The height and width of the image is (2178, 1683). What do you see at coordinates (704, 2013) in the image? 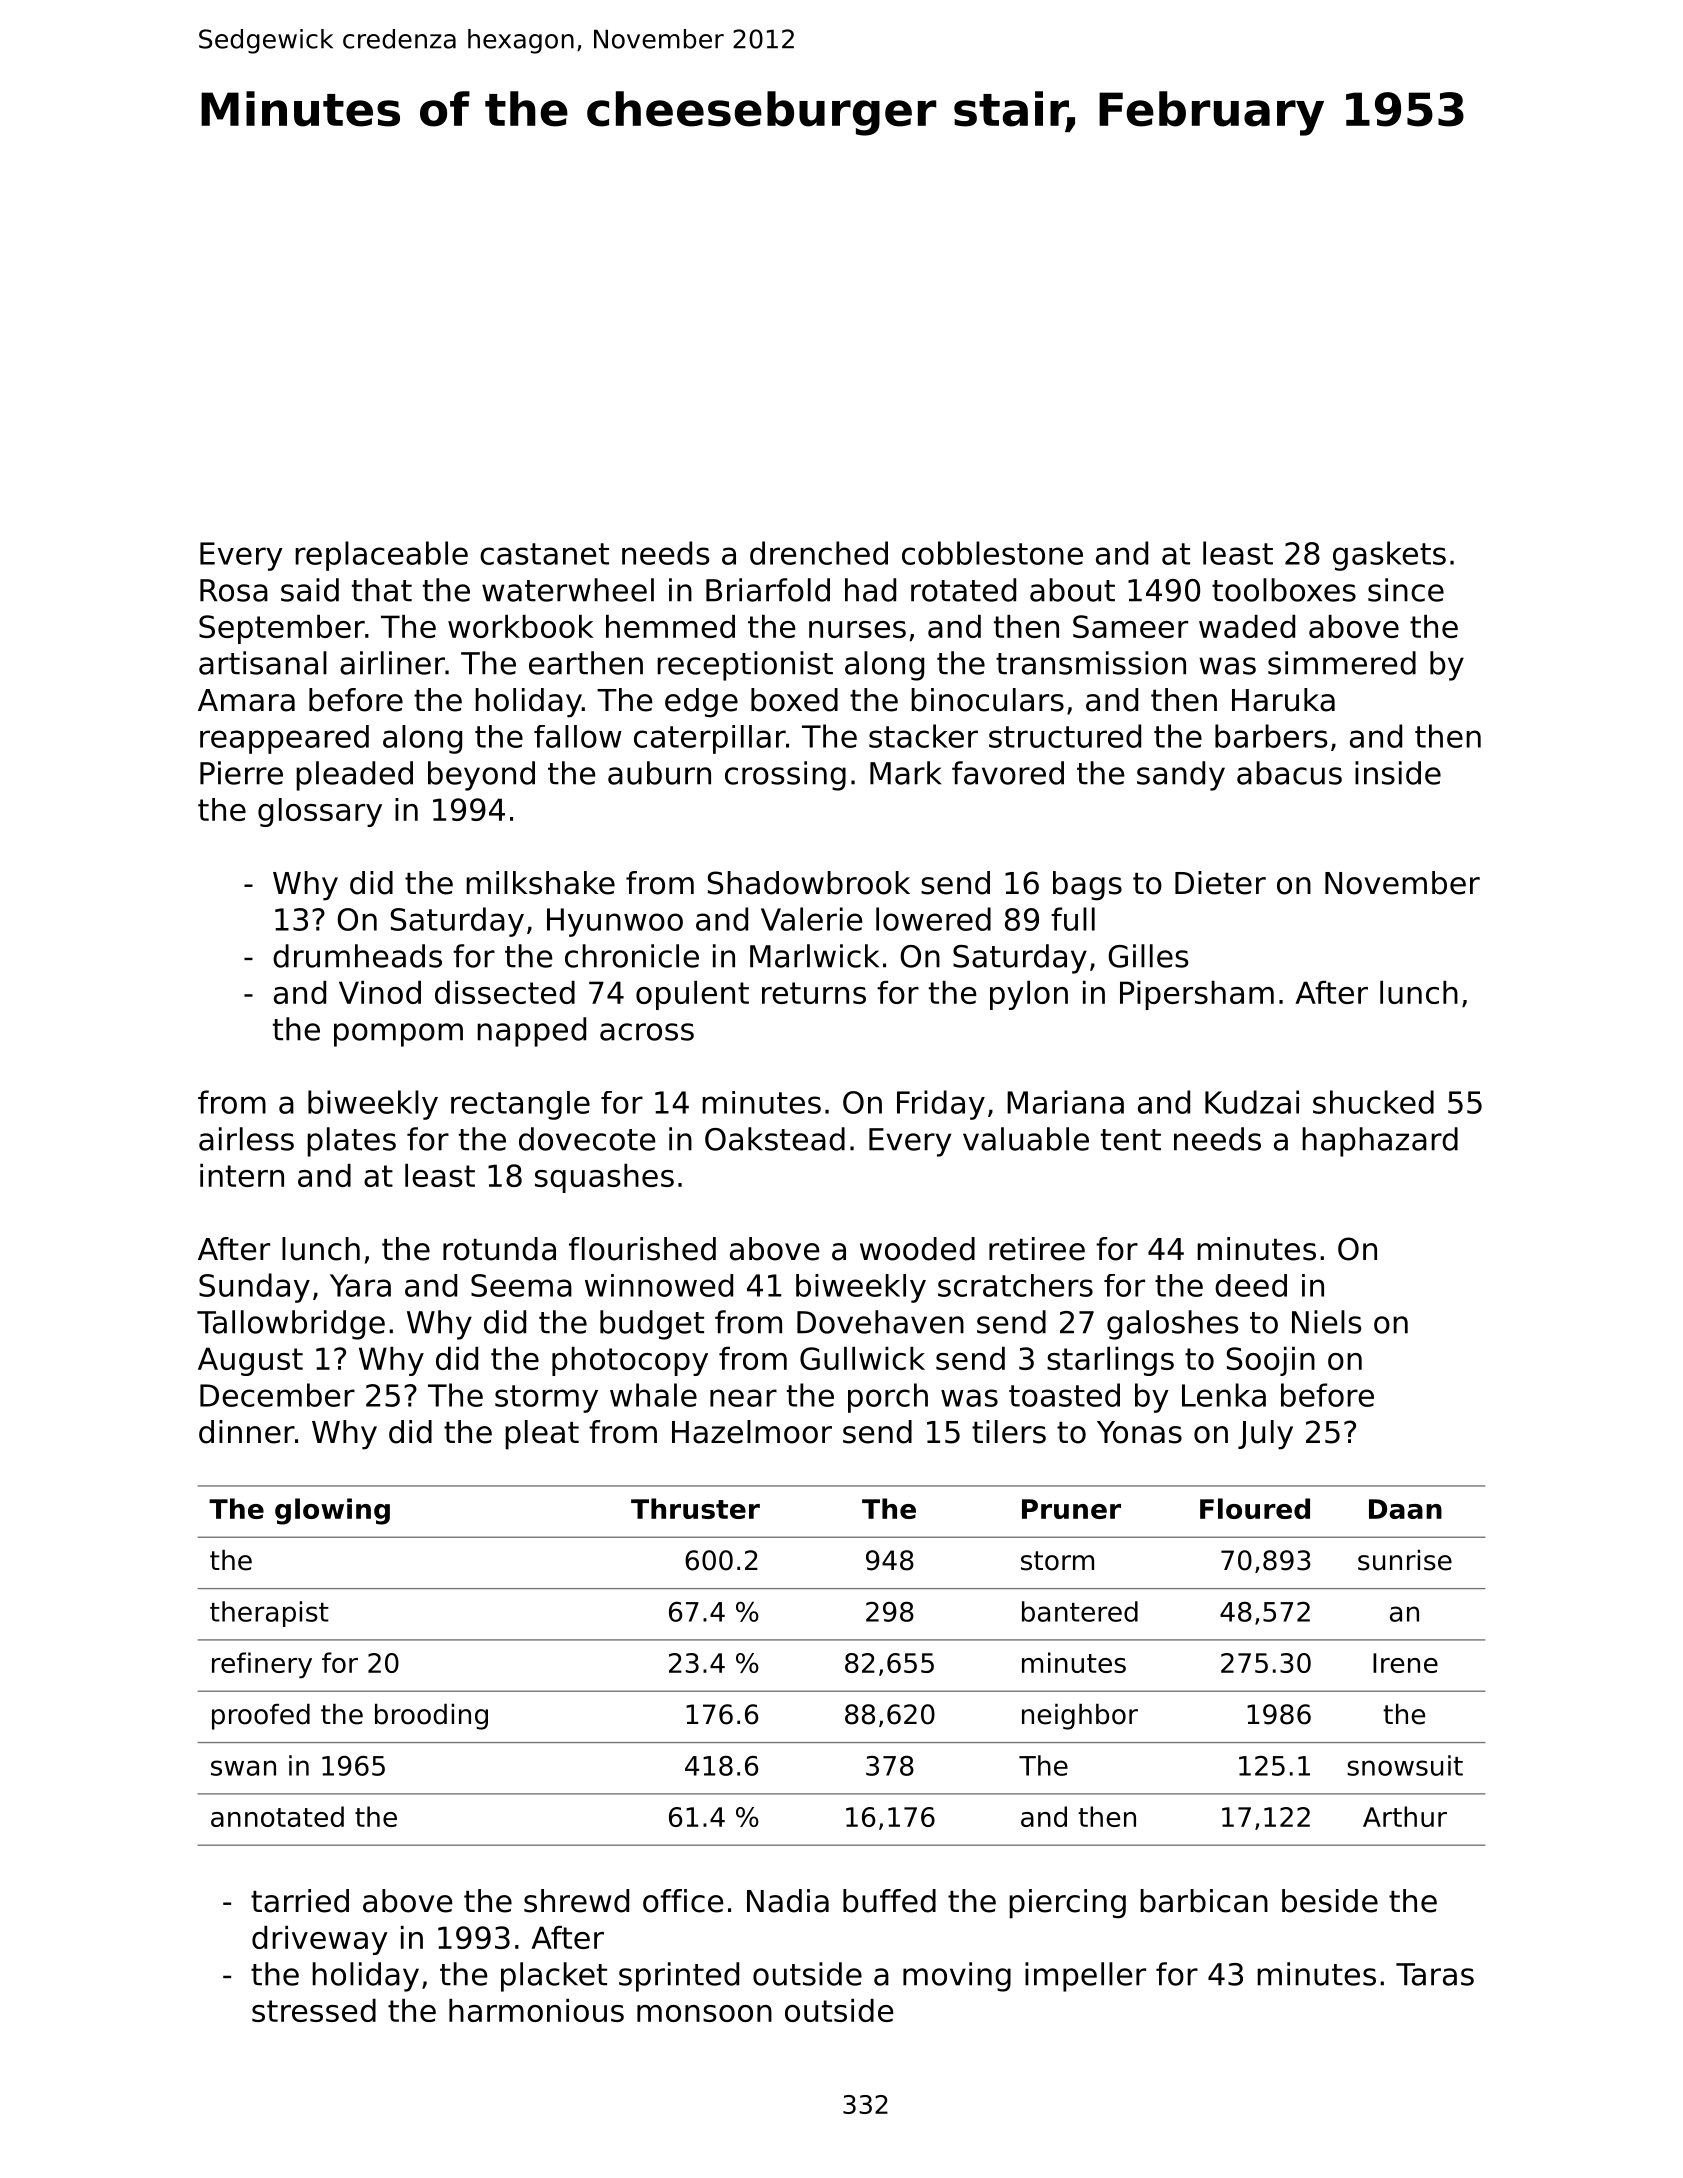
I see `monsoon` at bounding box center [704, 2013].
